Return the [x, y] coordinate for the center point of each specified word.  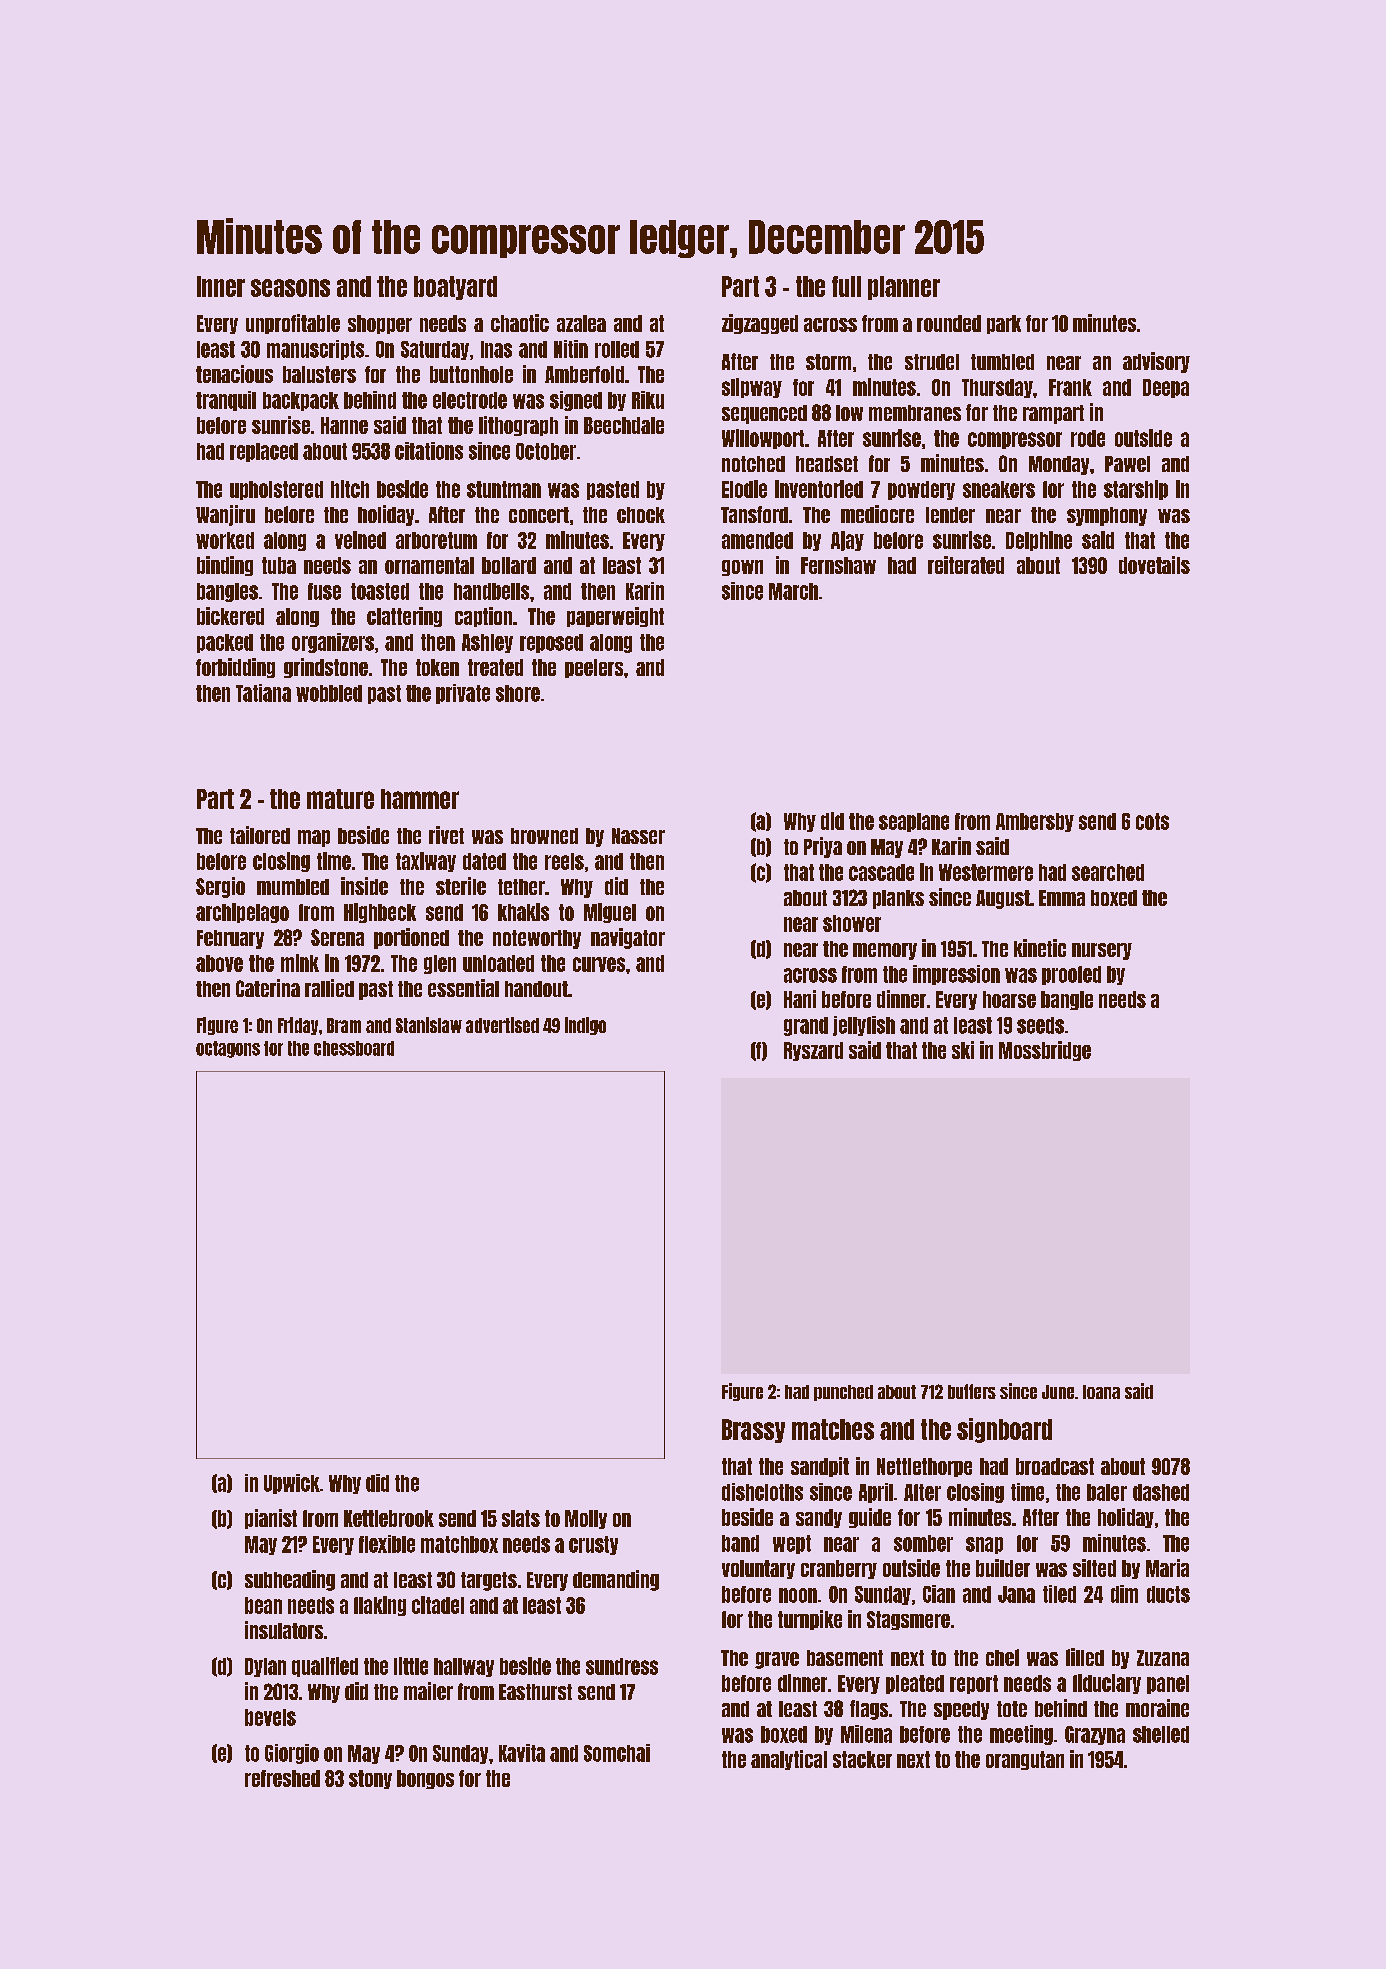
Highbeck [380, 913]
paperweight [615, 617]
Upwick [292, 1484]
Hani [800, 999]
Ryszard [813, 1051]
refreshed [282, 1778]
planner [904, 288]
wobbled [329, 693]
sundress [622, 1666]
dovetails [1154, 565]
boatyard [455, 288]
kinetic [1040, 948]
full [846, 286]
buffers [972, 1391]
